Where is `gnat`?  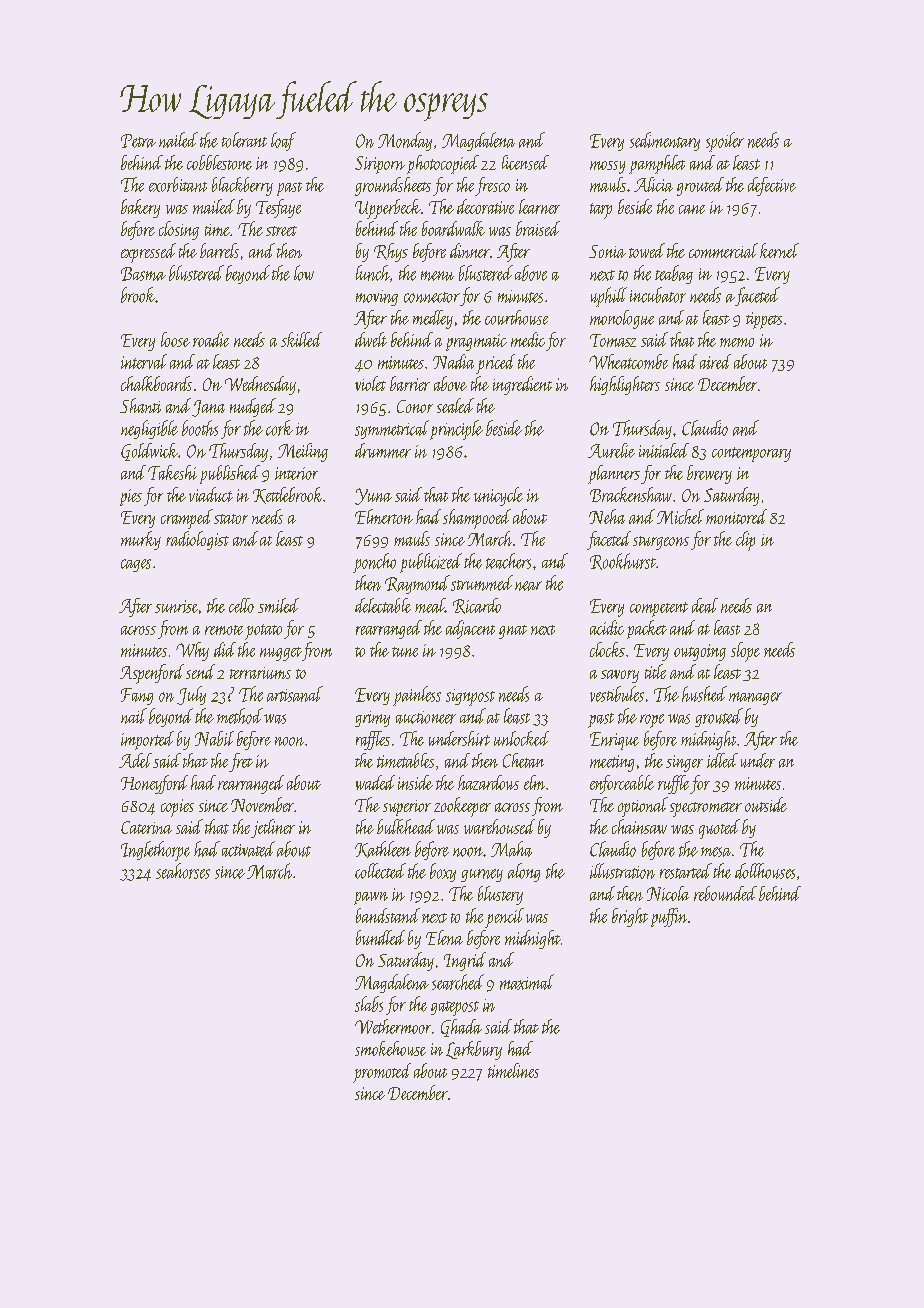
gnat is located at coordinates (513, 632).
